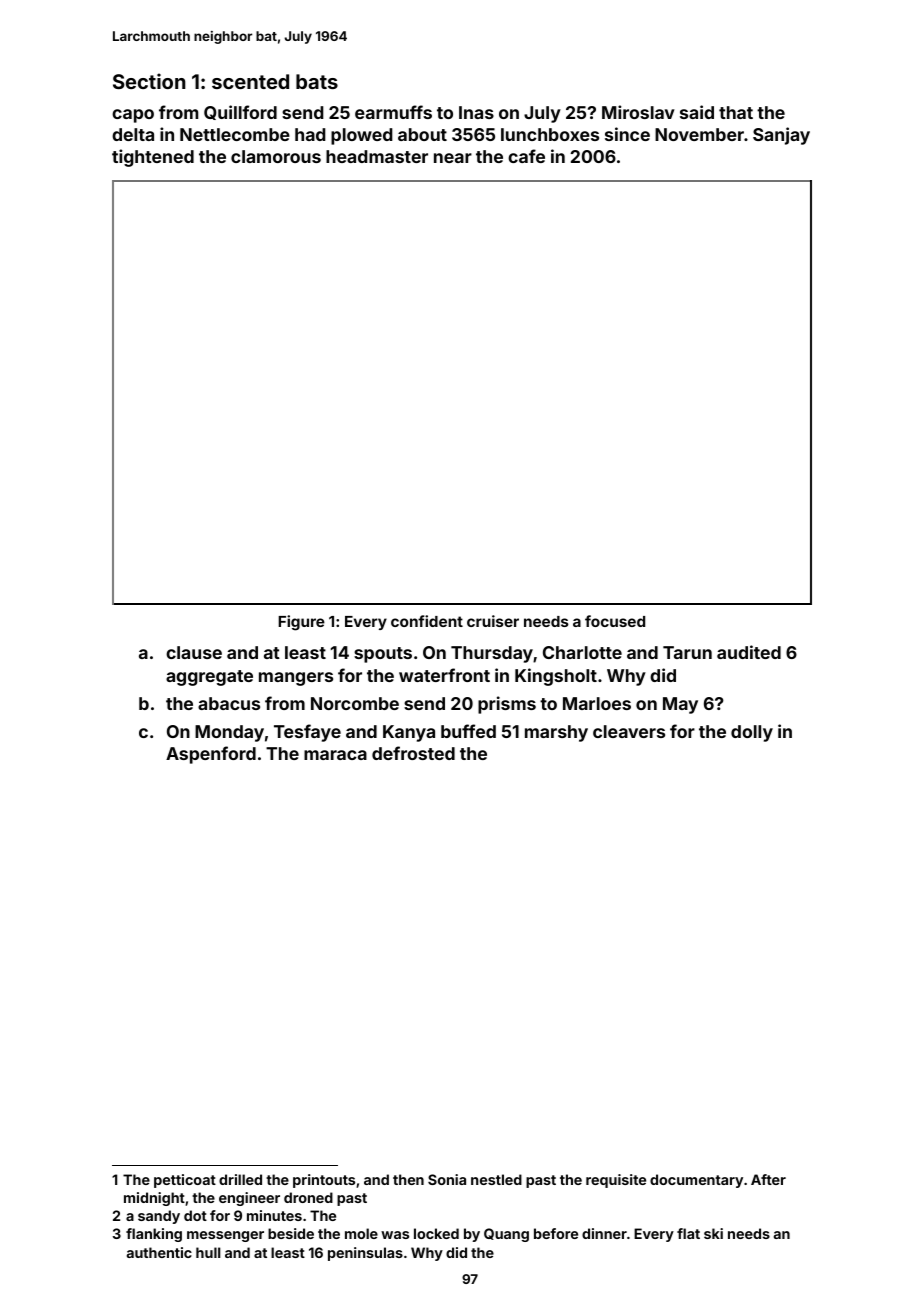 This screenshot has width=924, height=1311. Describe the element at coordinates (447, 1179) in the screenshot. I see `Sonia` at that location.
